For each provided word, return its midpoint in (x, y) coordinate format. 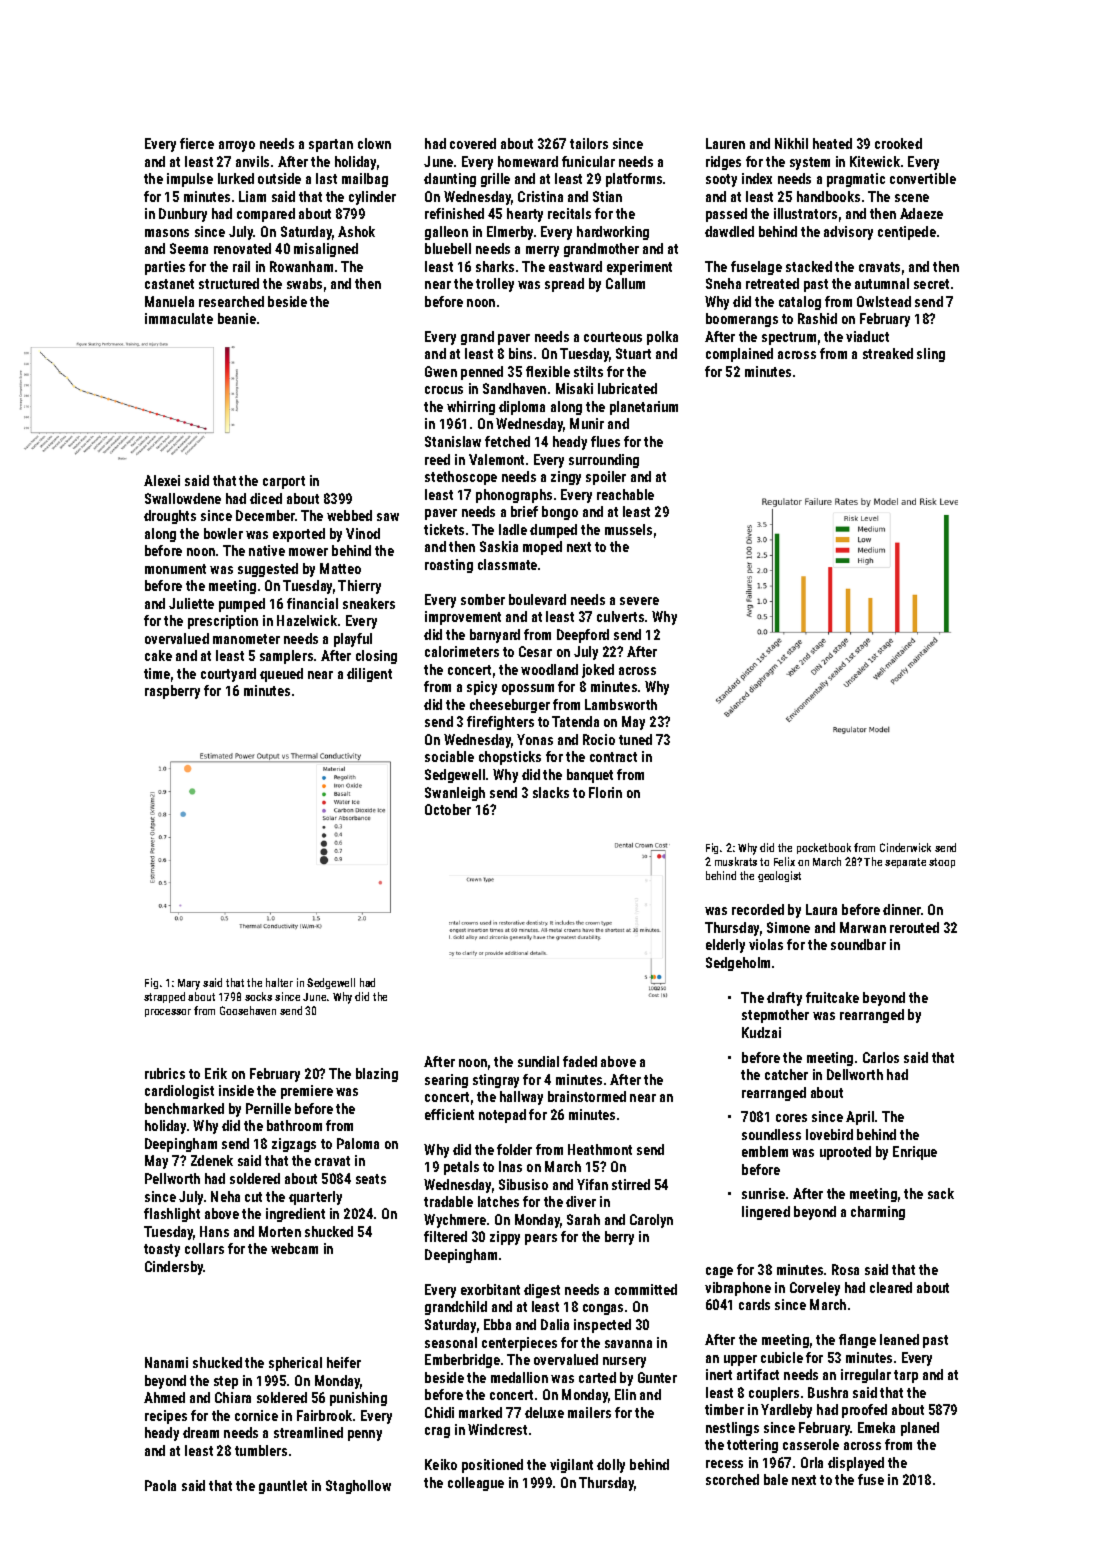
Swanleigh (455, 794)
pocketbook (824, 848)
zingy (566, 478)
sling (931, 355)
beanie (237, 318)
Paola (160, 1485)
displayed (856, 1464)
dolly (611, 1466)
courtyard (228, 675)
